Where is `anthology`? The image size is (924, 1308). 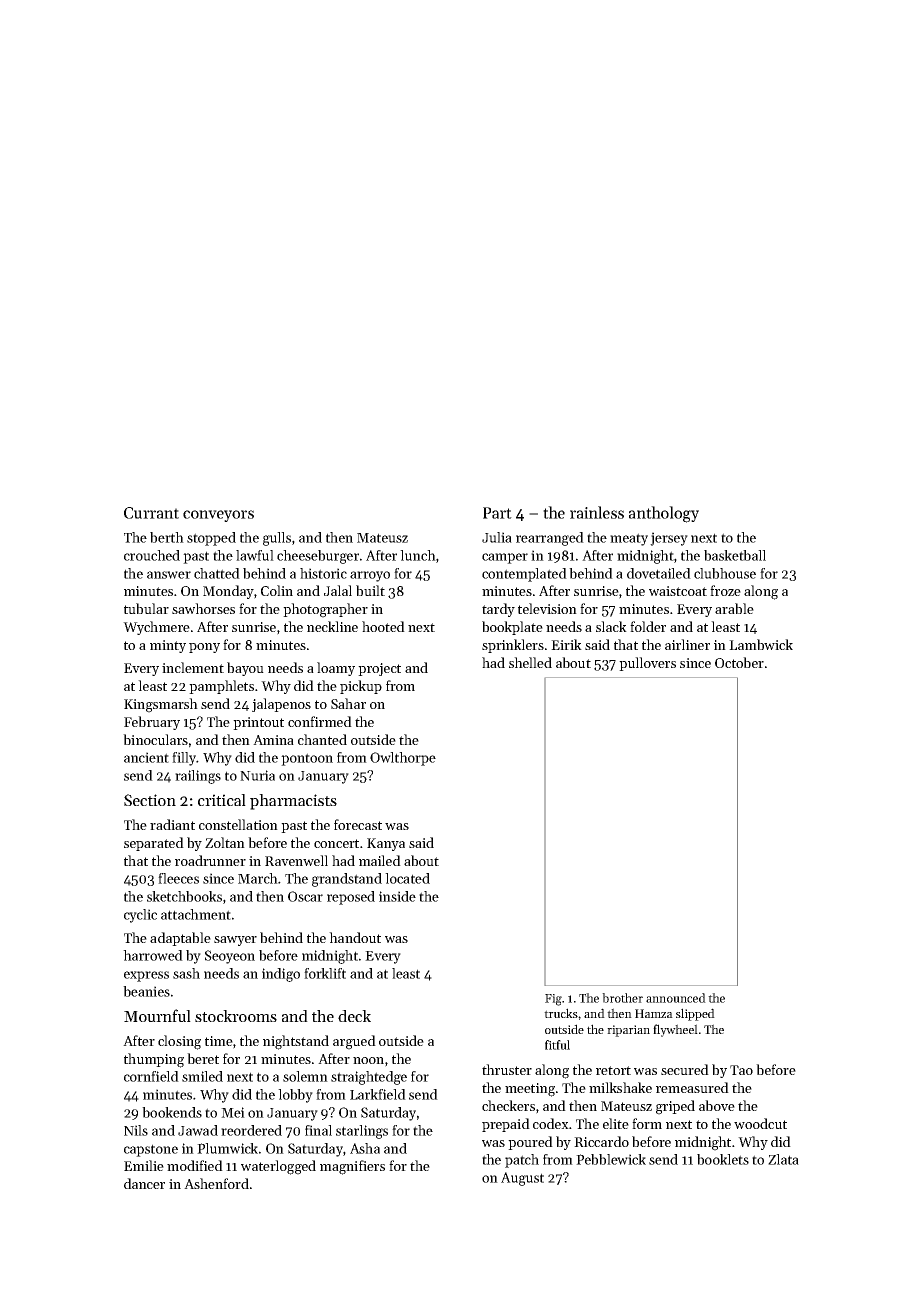
anthology is located at coordinates (664, 514).
